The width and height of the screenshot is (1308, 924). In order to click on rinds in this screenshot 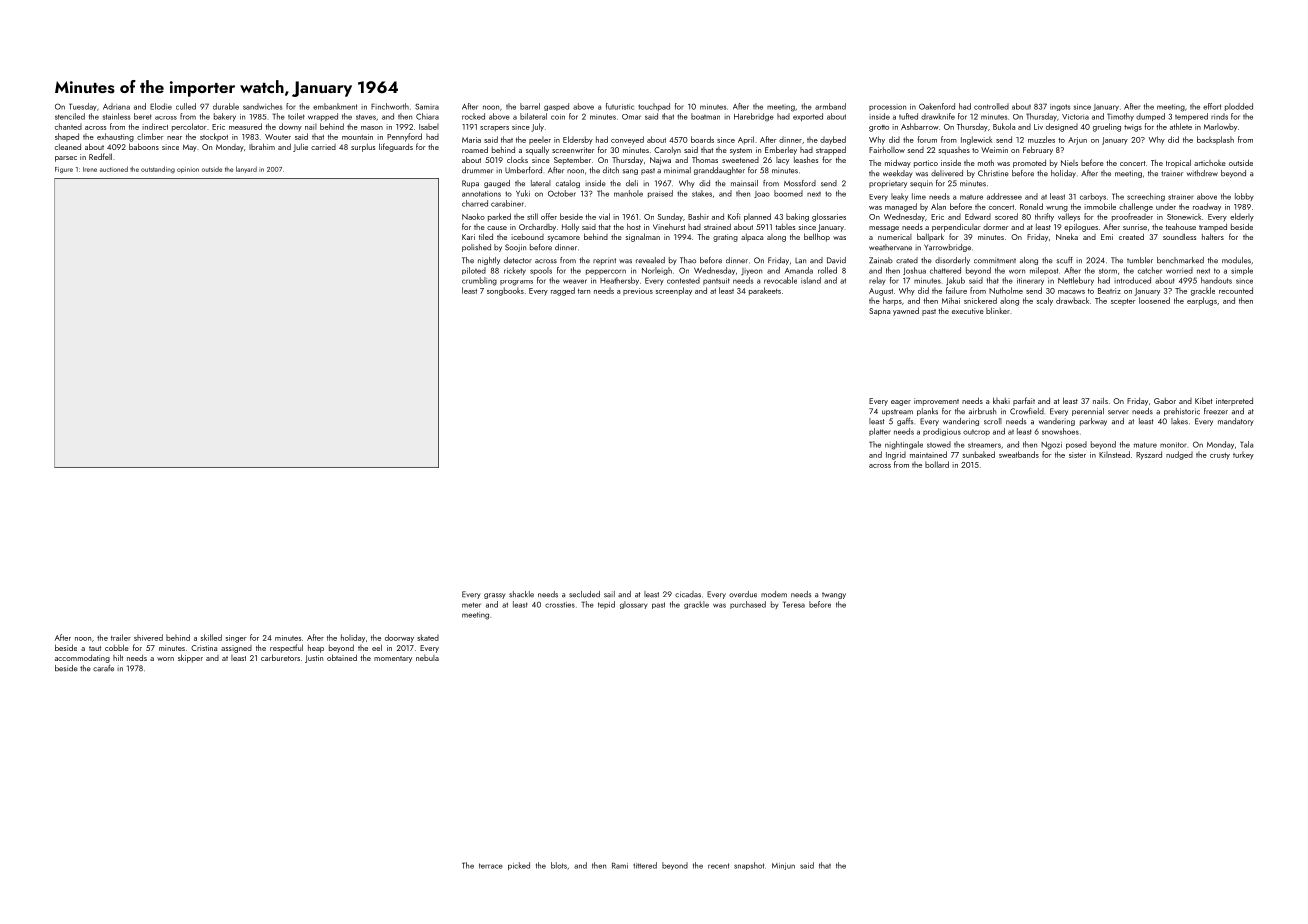, I will do `click(1219, 116)`.
